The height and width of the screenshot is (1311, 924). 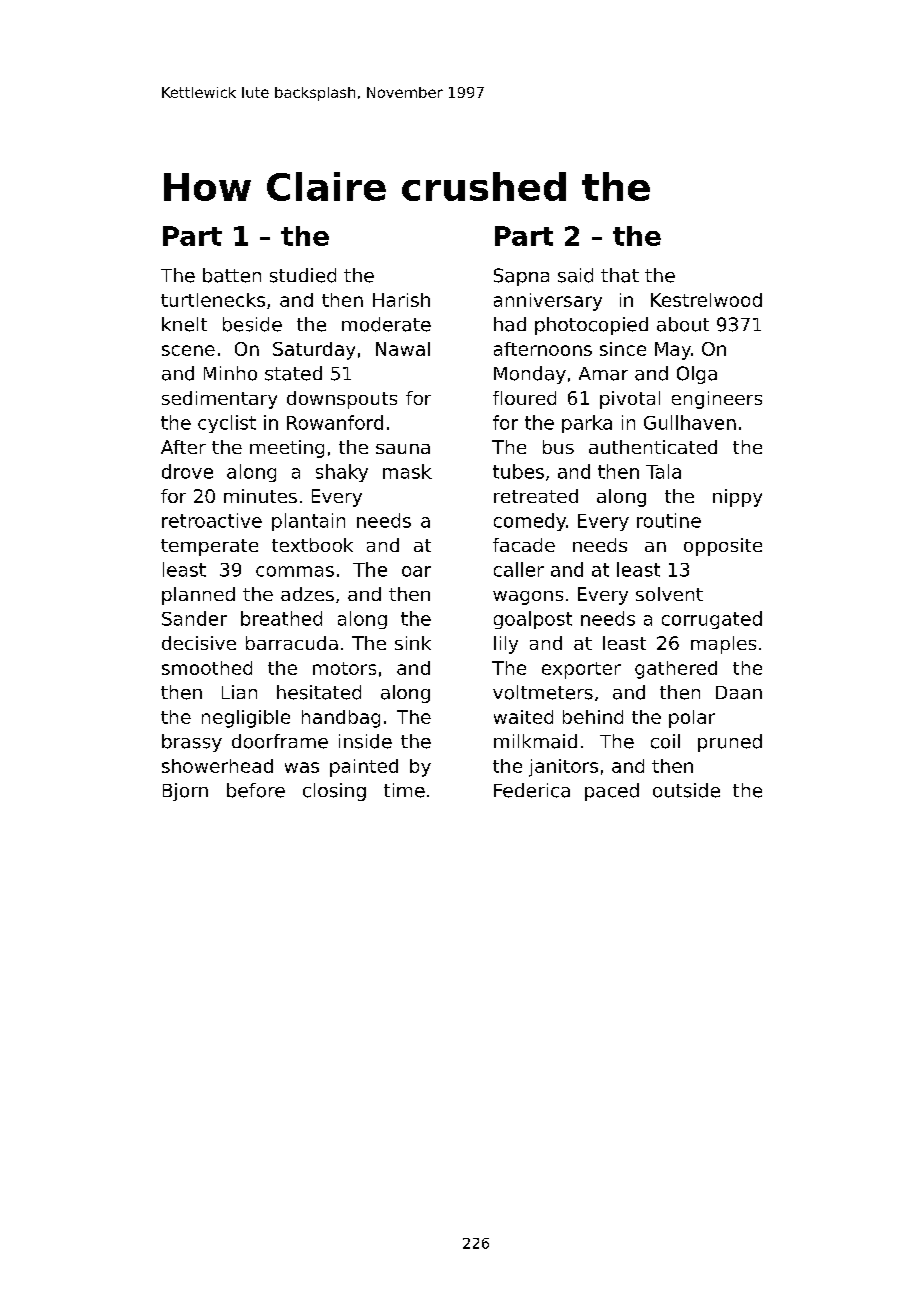 What do you see at coordinates (307, 594) in the screenshot?
I see `adzes` at bounding box center [307, 594].
